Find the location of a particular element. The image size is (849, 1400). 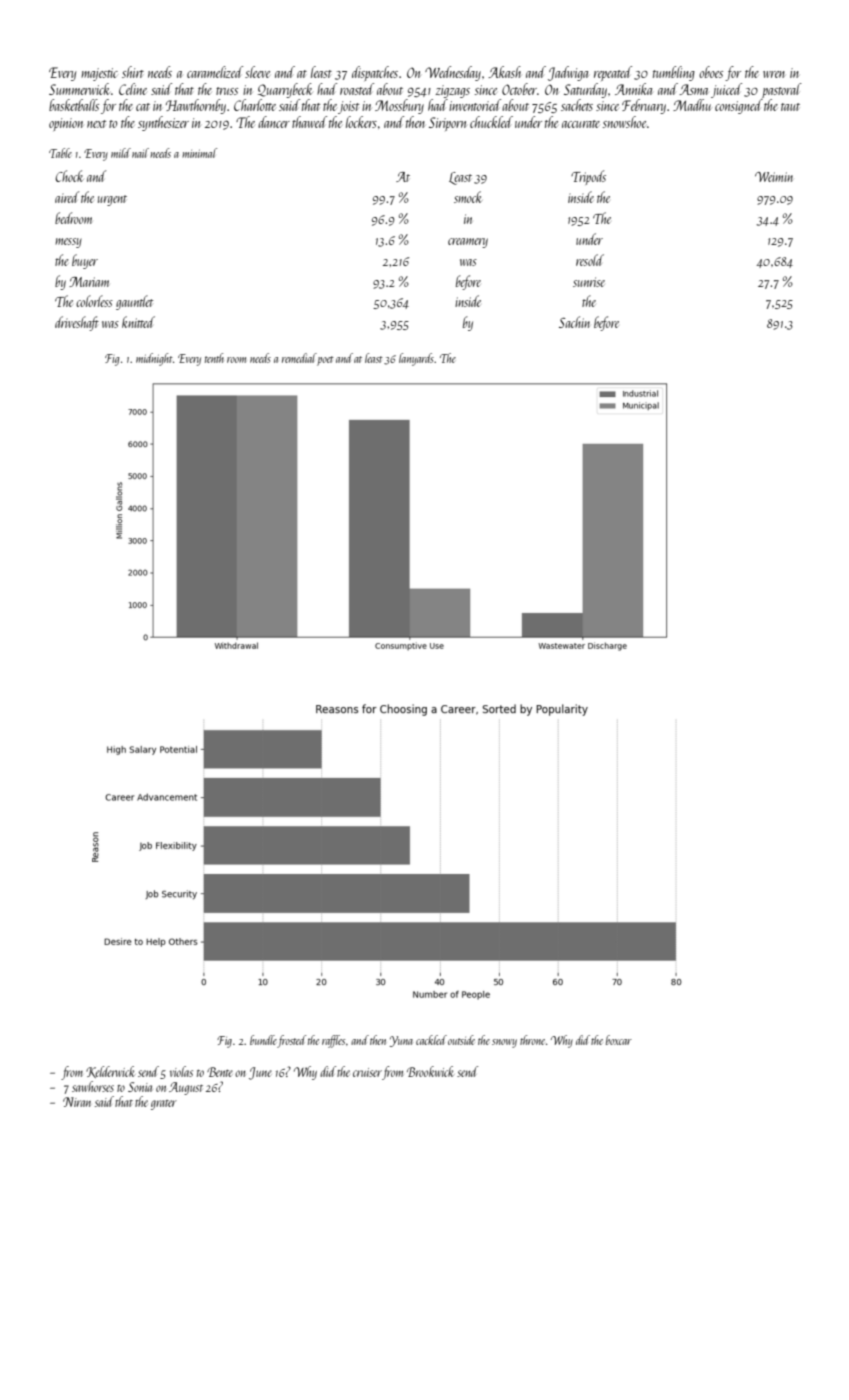

shirt is located at coordinates (133, 72).
